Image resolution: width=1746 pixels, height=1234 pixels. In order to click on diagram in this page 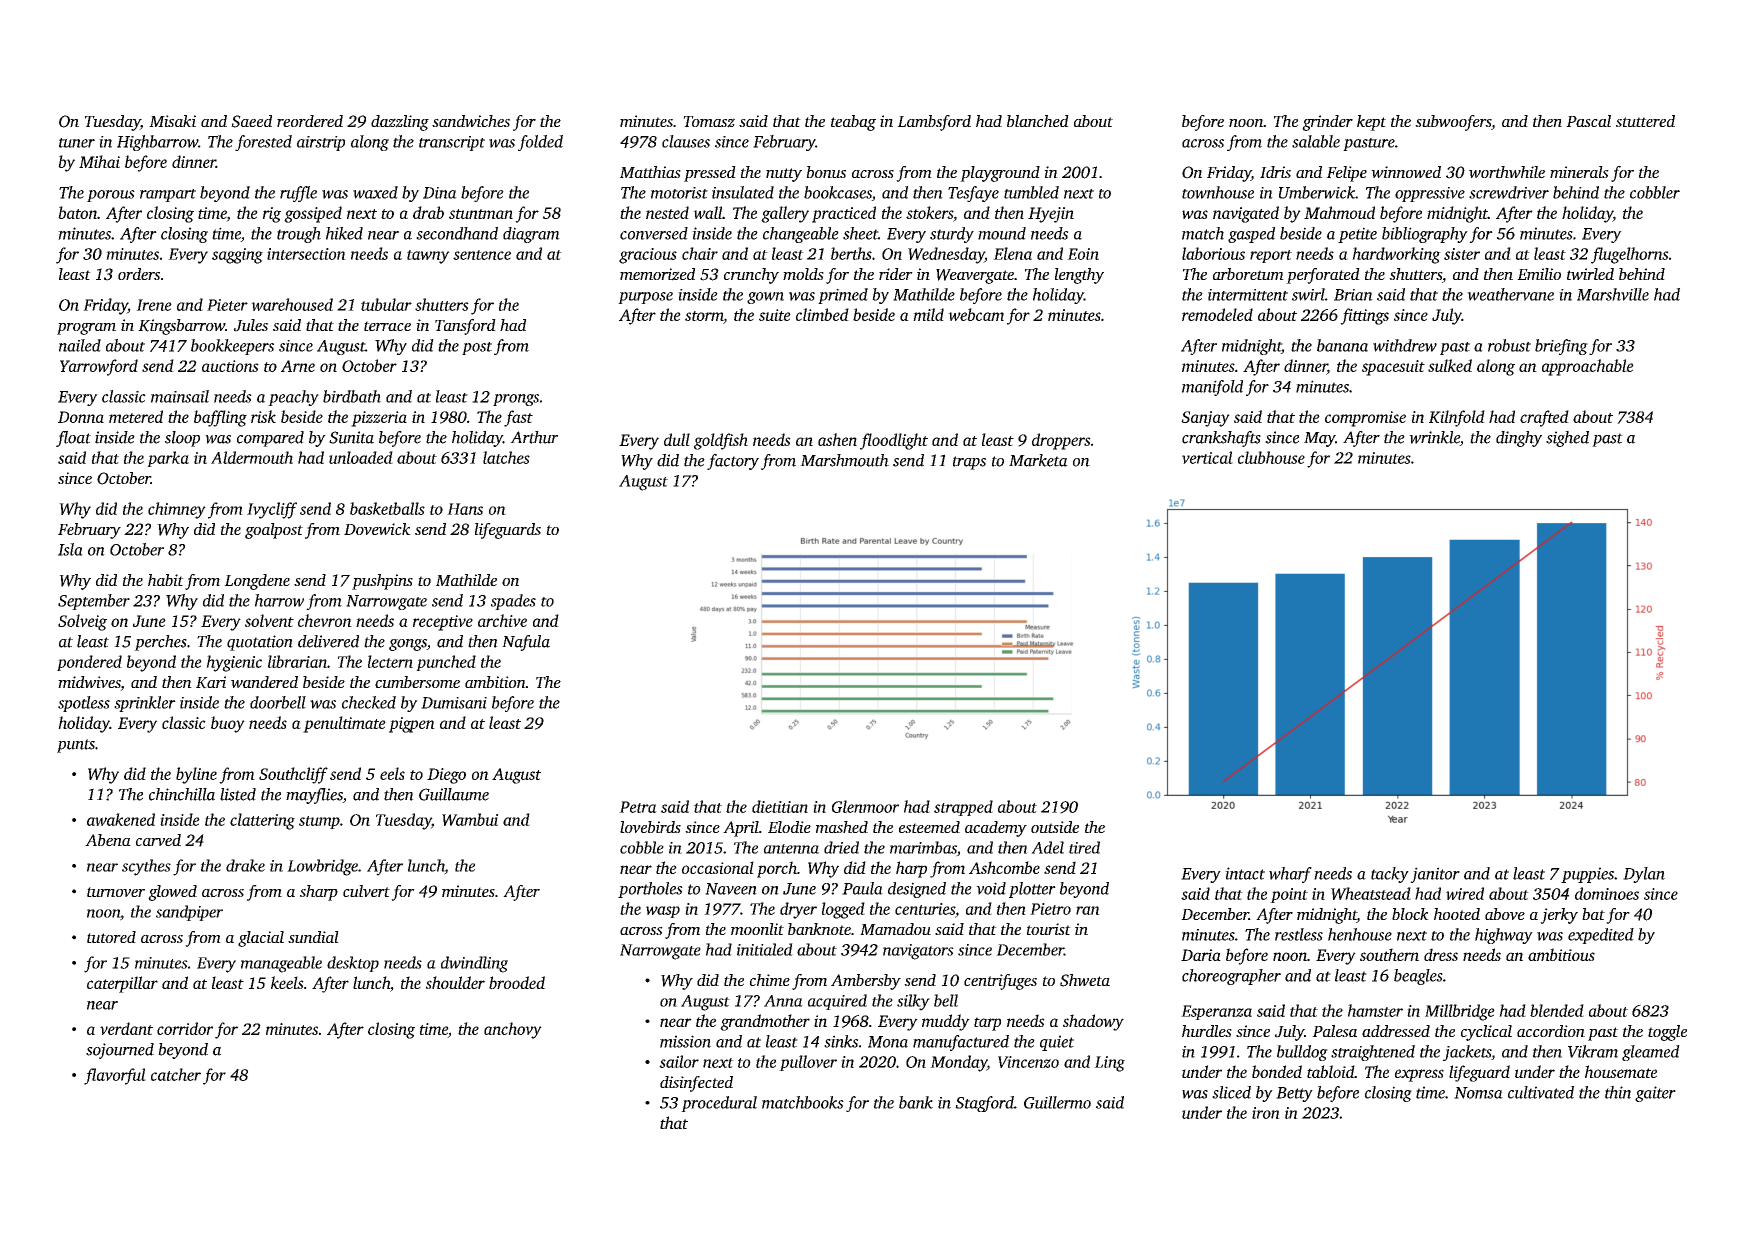, I will do `click(531, 235)`.
